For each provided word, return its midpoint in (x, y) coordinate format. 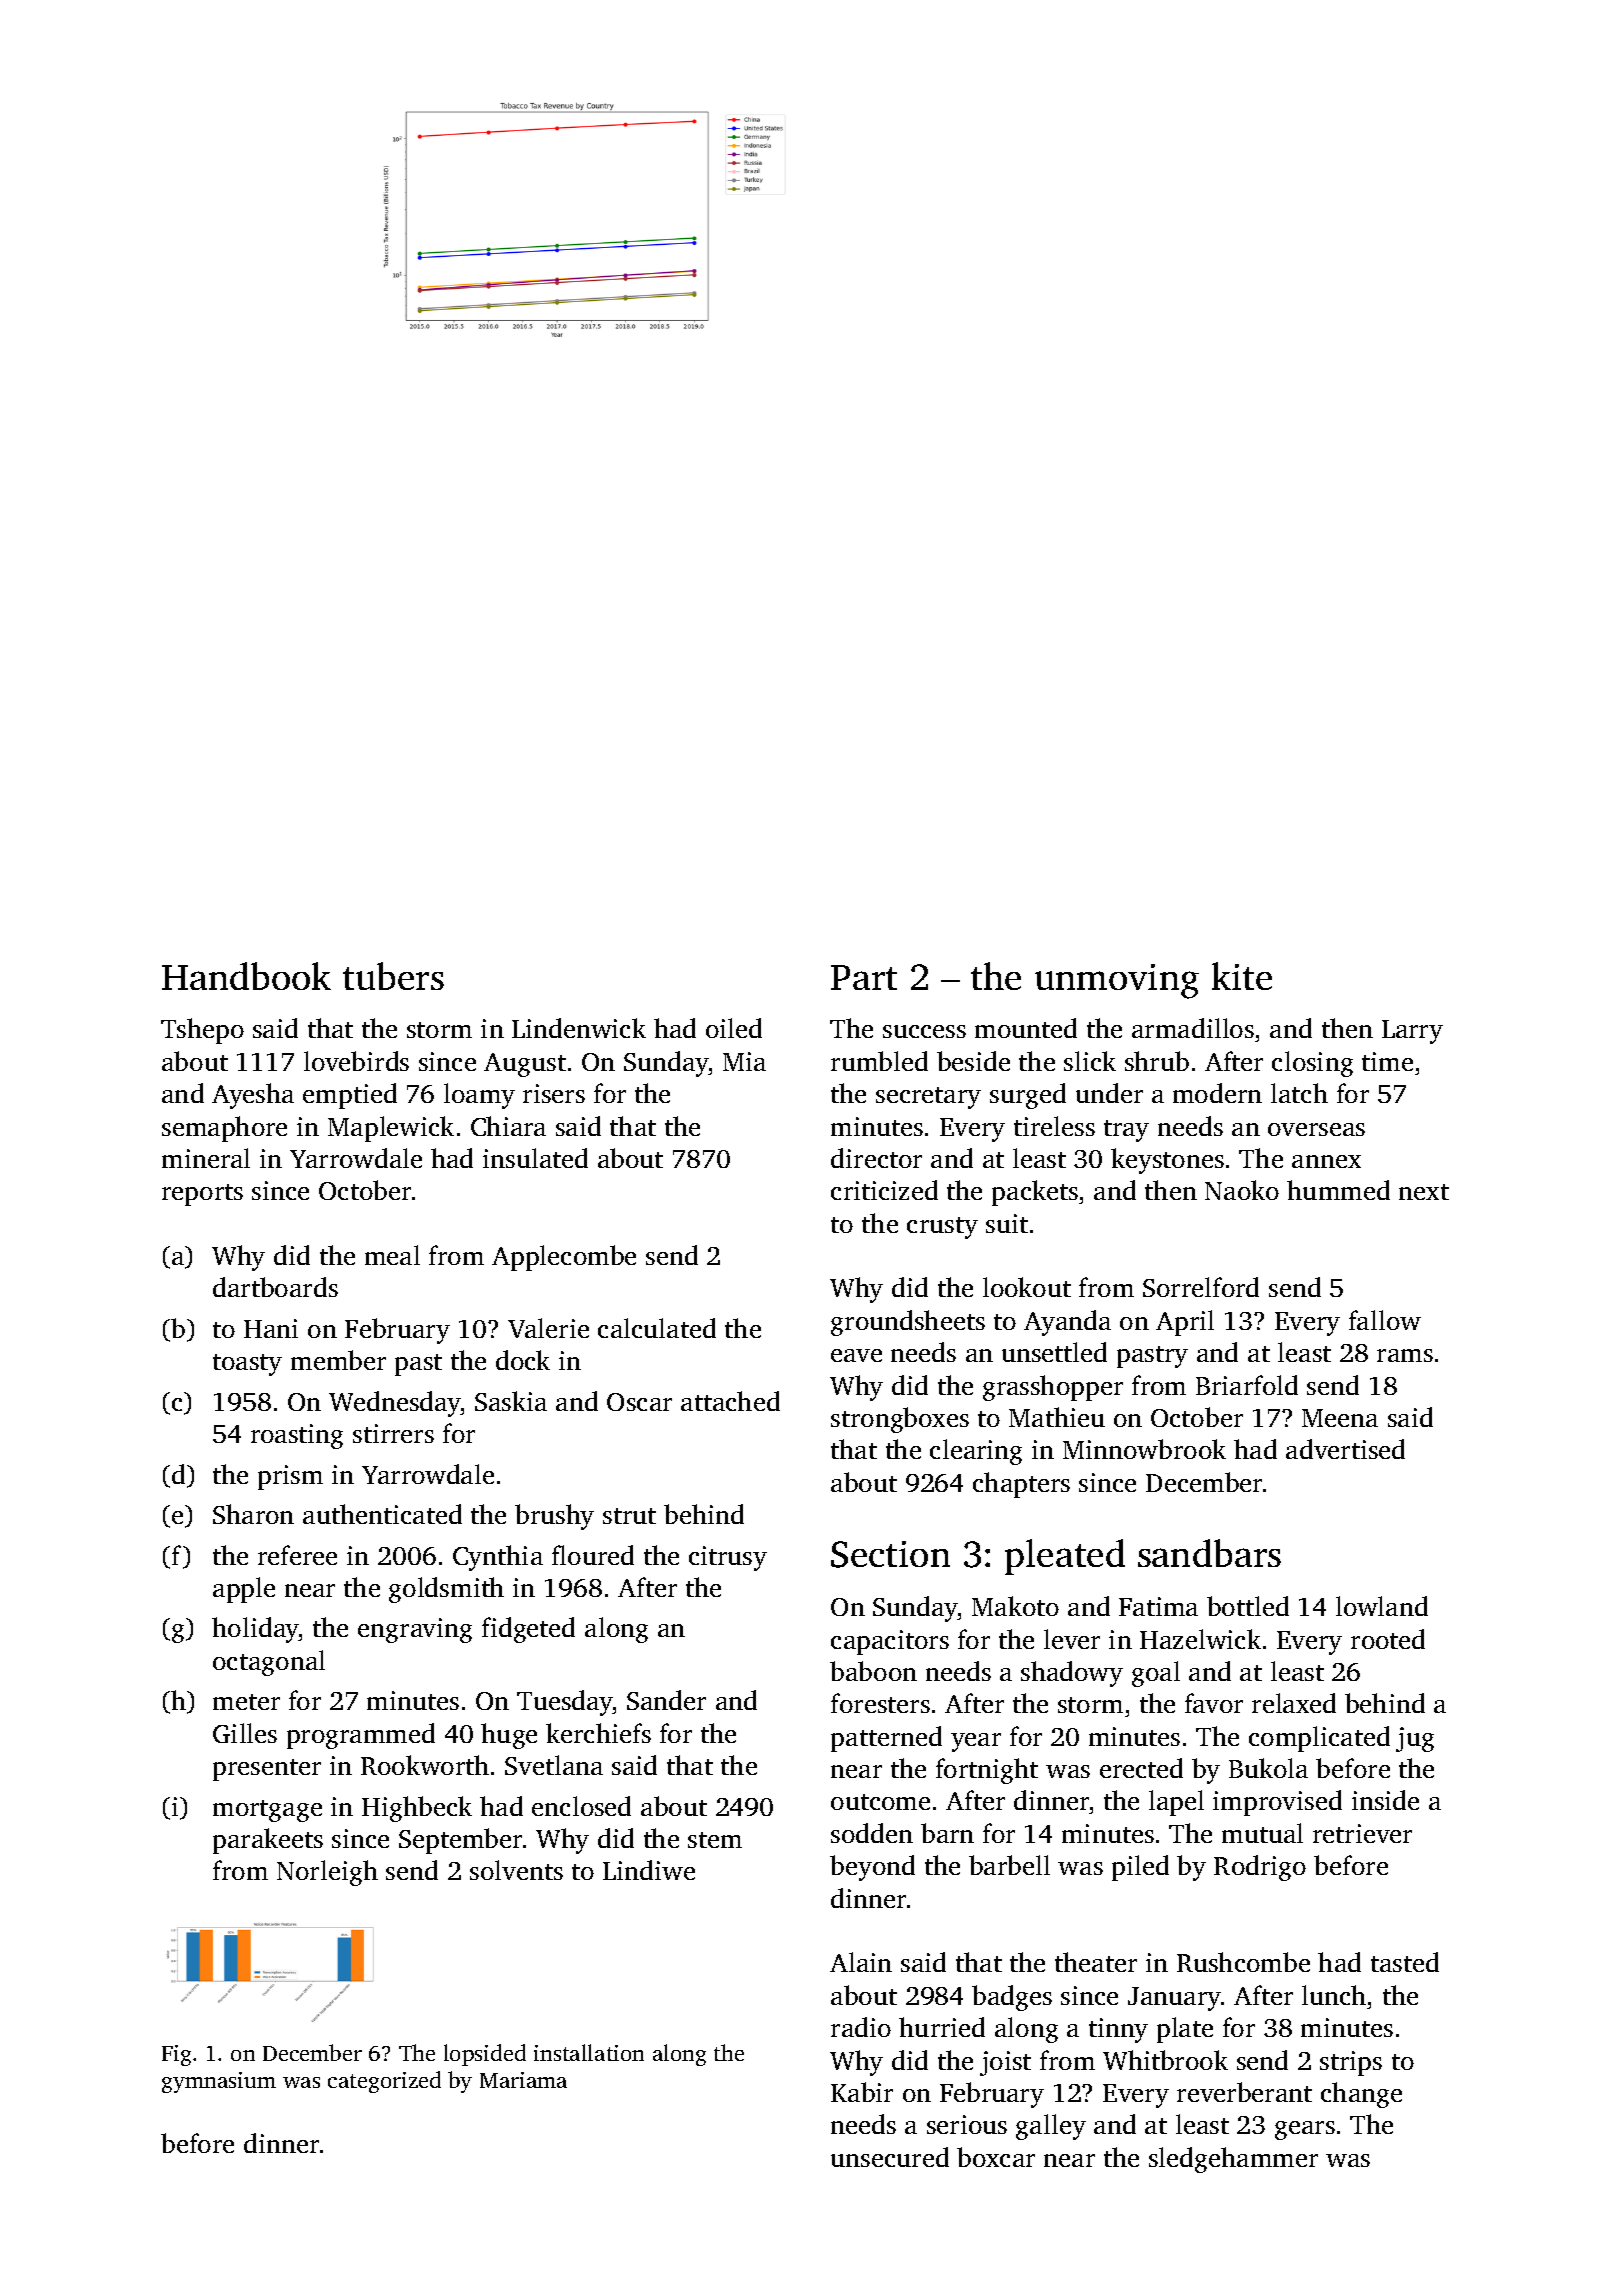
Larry (1412, 1032)
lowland (1382, 1606)
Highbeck (417, 1809)
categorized (384, 2082)
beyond (872, 1868)
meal (392, 1255)
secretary (928, 1098)
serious (967, 2124)
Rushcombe (1243, 1962)
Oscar (639, 1402)
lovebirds (356, 1061)
